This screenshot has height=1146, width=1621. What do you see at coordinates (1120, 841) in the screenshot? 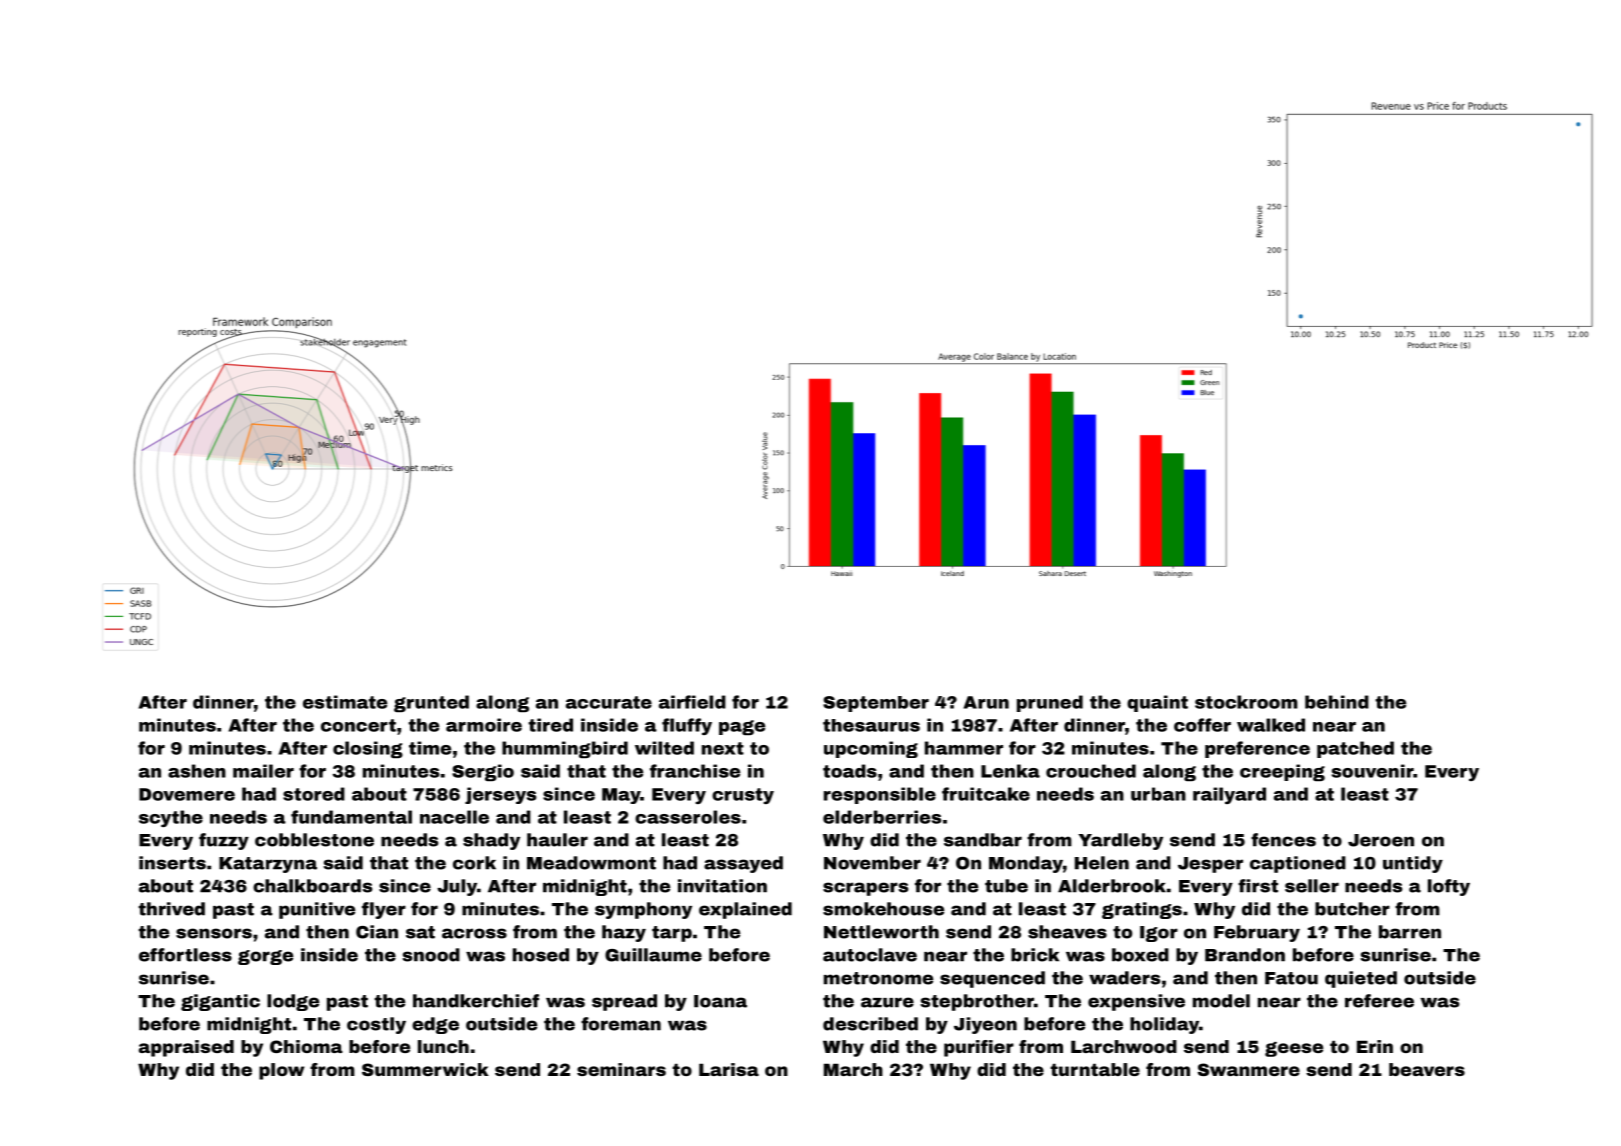
I see `Yardleby` at bounding box center [1120, 841].
